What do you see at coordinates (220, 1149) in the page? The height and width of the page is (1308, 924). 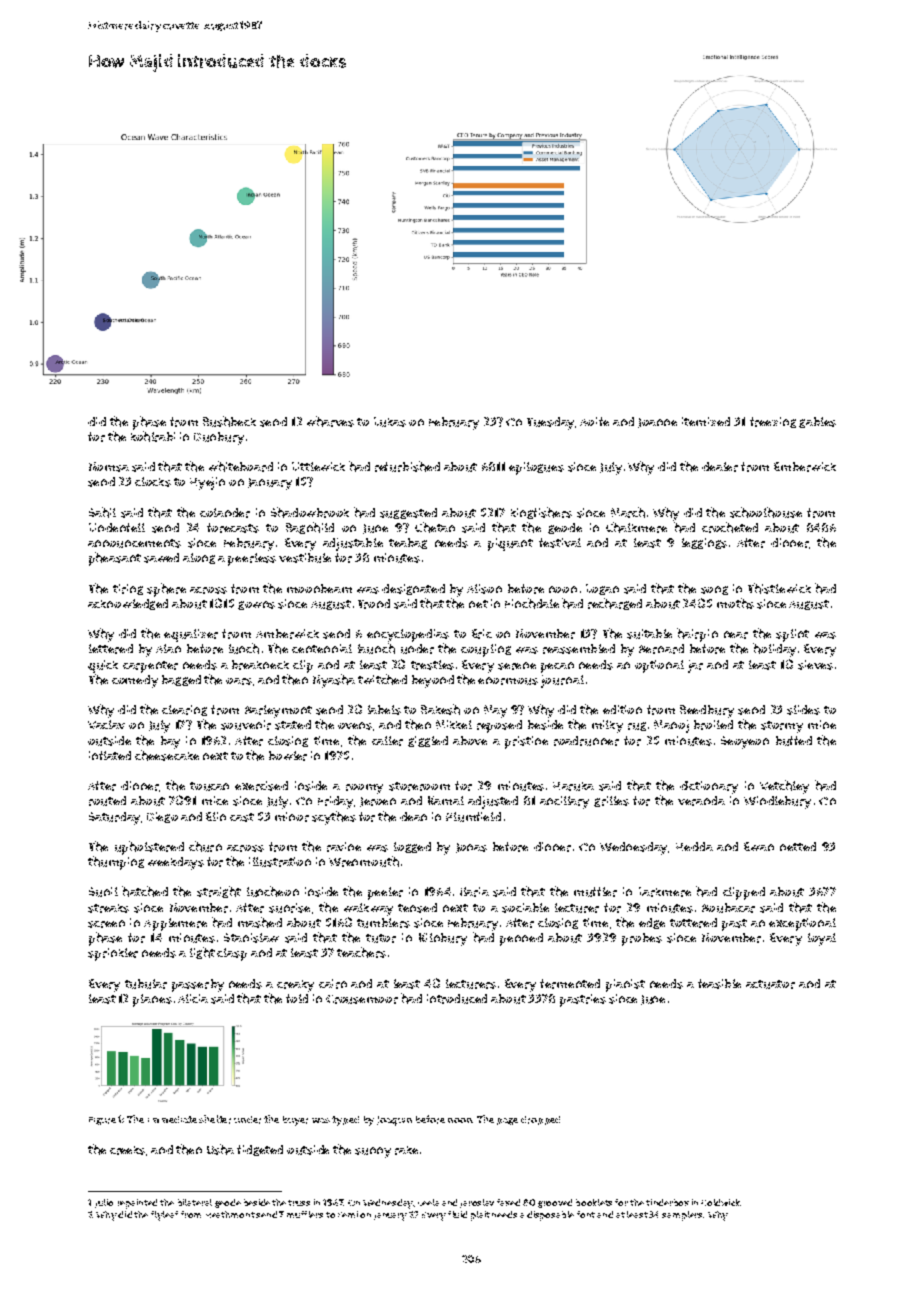 I see `Usha` at bounding box center [220, 1149].
